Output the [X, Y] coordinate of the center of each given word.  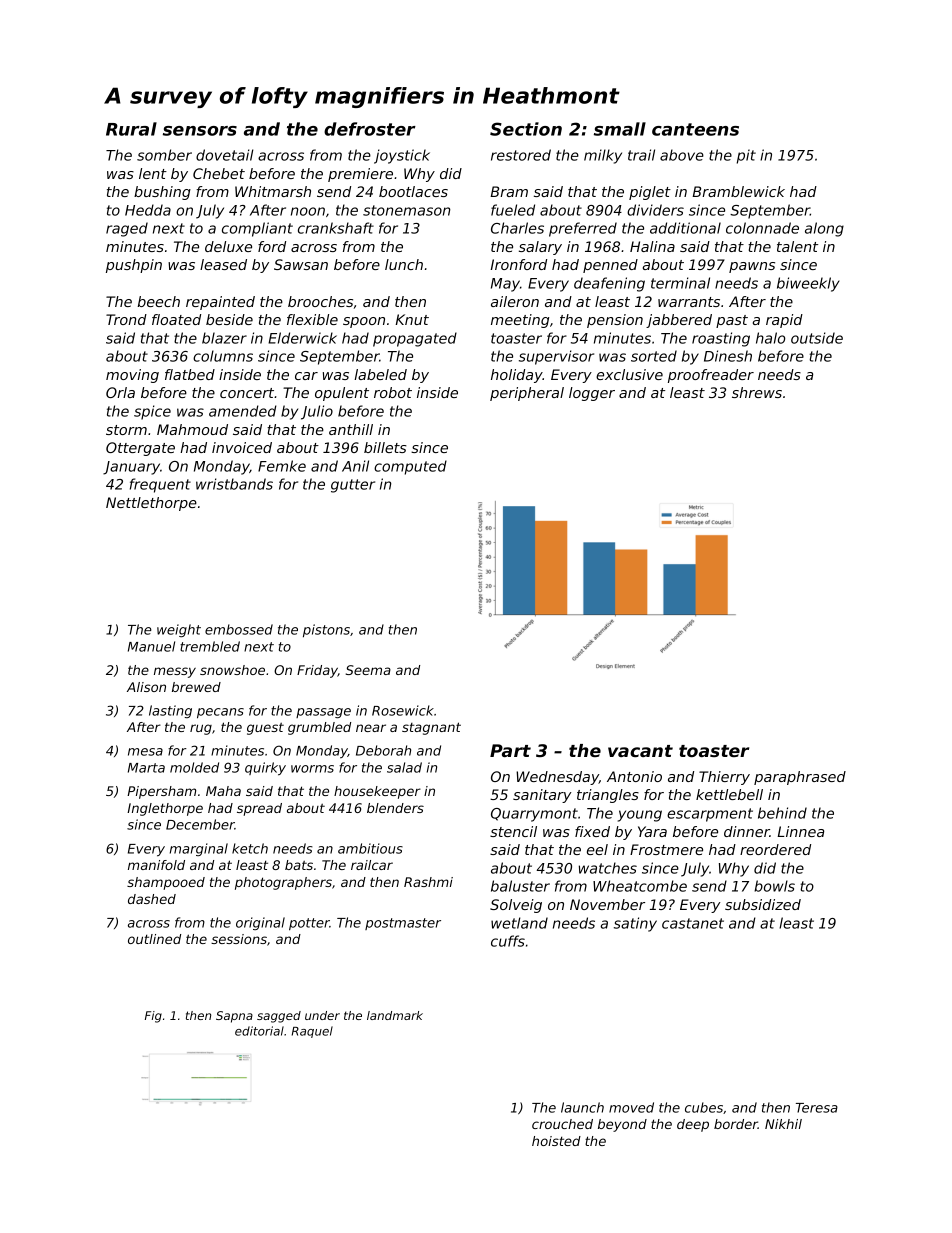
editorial [259, 1031]
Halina [652, 246]
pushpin [134, 266]
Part [510, 750]
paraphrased [800, 778]
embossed [239, 629]
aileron [515, 301]
